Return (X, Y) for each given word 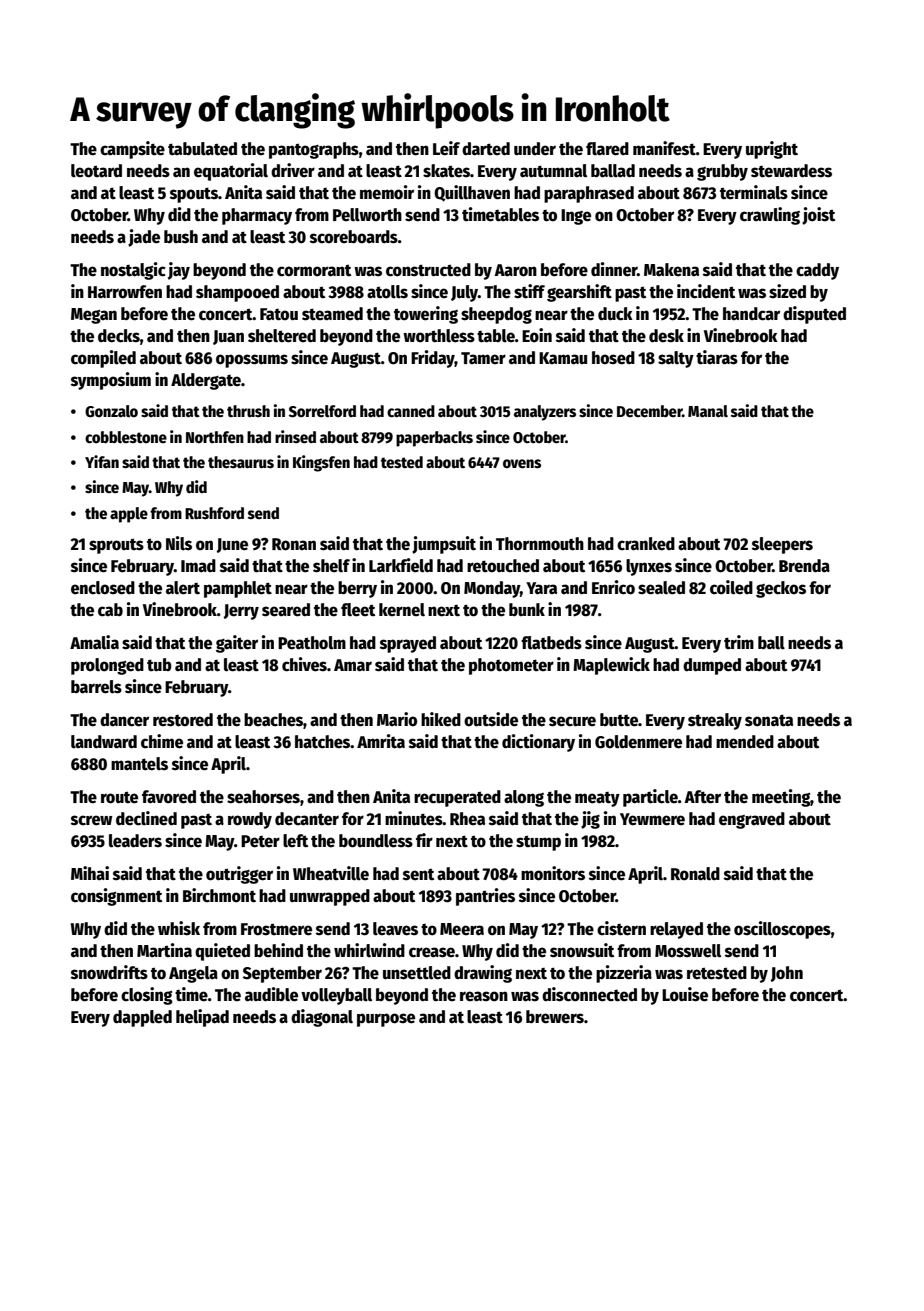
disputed (814, 315)
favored (169, 797)
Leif (446, 148)
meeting (781, 798)
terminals (754, 192)
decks (119, 336)
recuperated (457, 798)
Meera (462, 929)
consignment (116, 897)
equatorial (231, 172)
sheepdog (496, 315)
